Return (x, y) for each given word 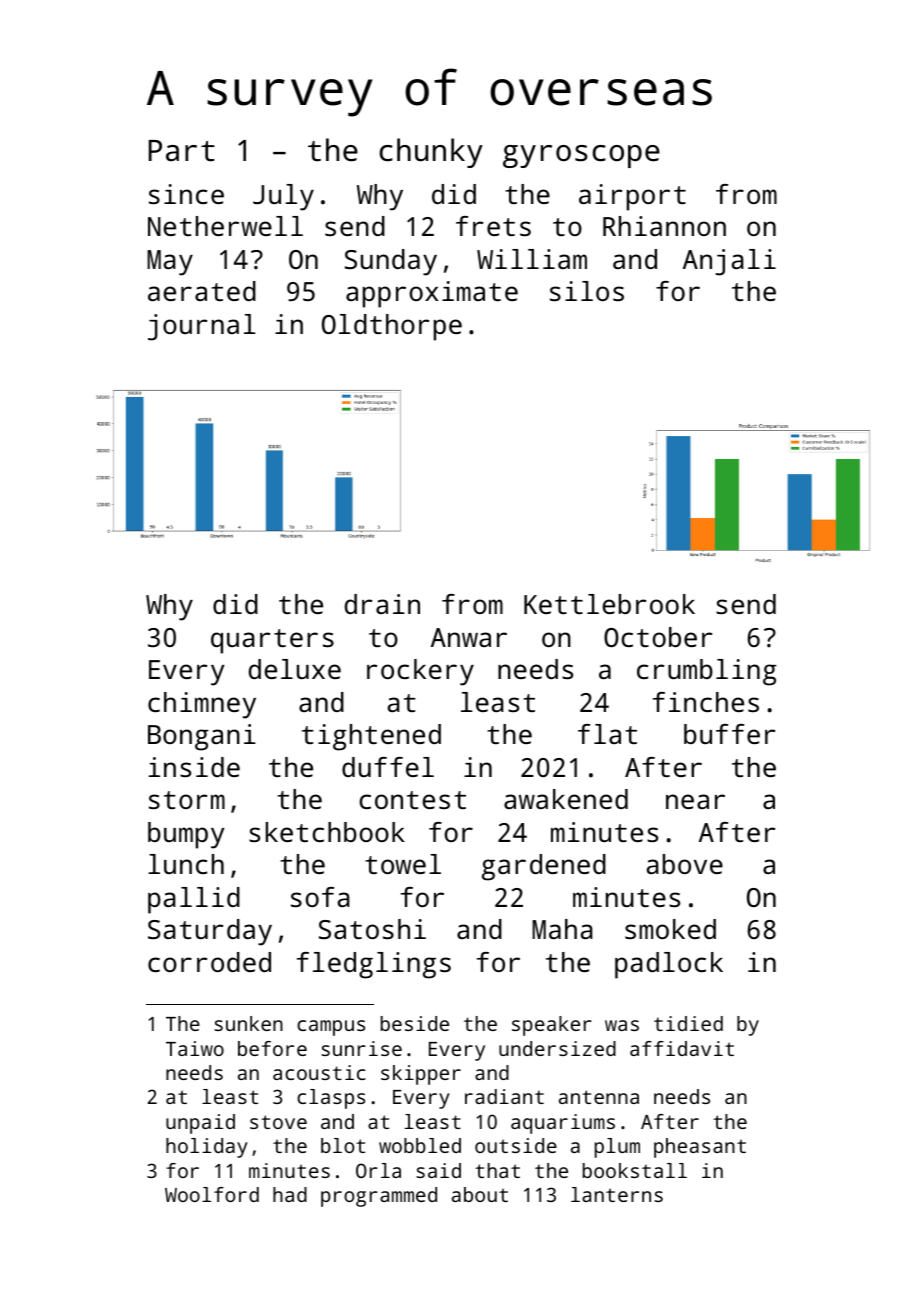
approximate (432, 294)
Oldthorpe (392, 327)
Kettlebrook (609, 604)
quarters (272, 641)
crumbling (707, 672)
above (685, 864)
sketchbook (327, 832)
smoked (670, 929)
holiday (207, 1148)
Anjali (729, 262)
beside (415, 1023)
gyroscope (581, 156)
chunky (431, 153)
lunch (186, 864)
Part (182, 151)
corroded (209, 962)
